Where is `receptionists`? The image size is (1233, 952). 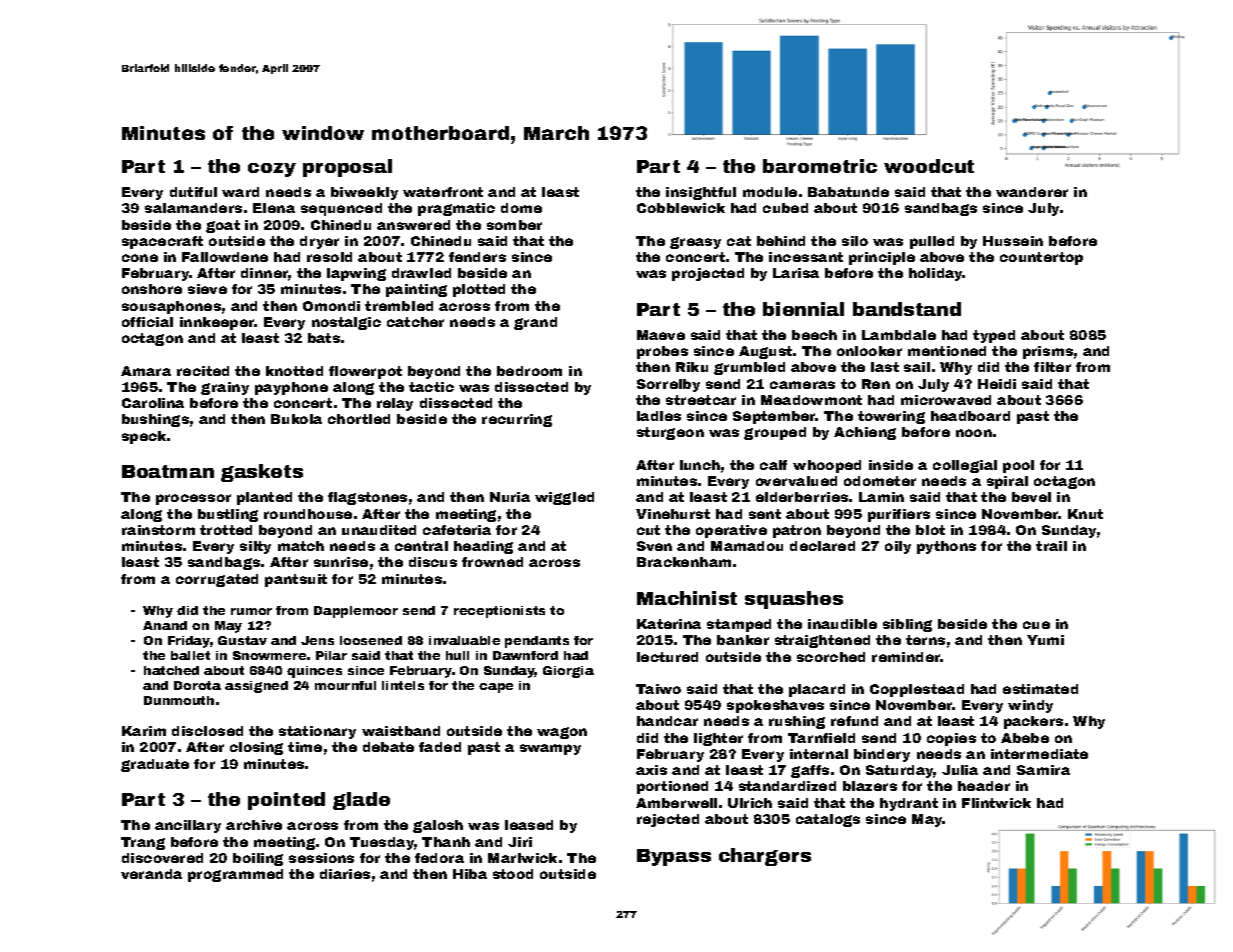
receptionists is located at coordinates (499, 612).
